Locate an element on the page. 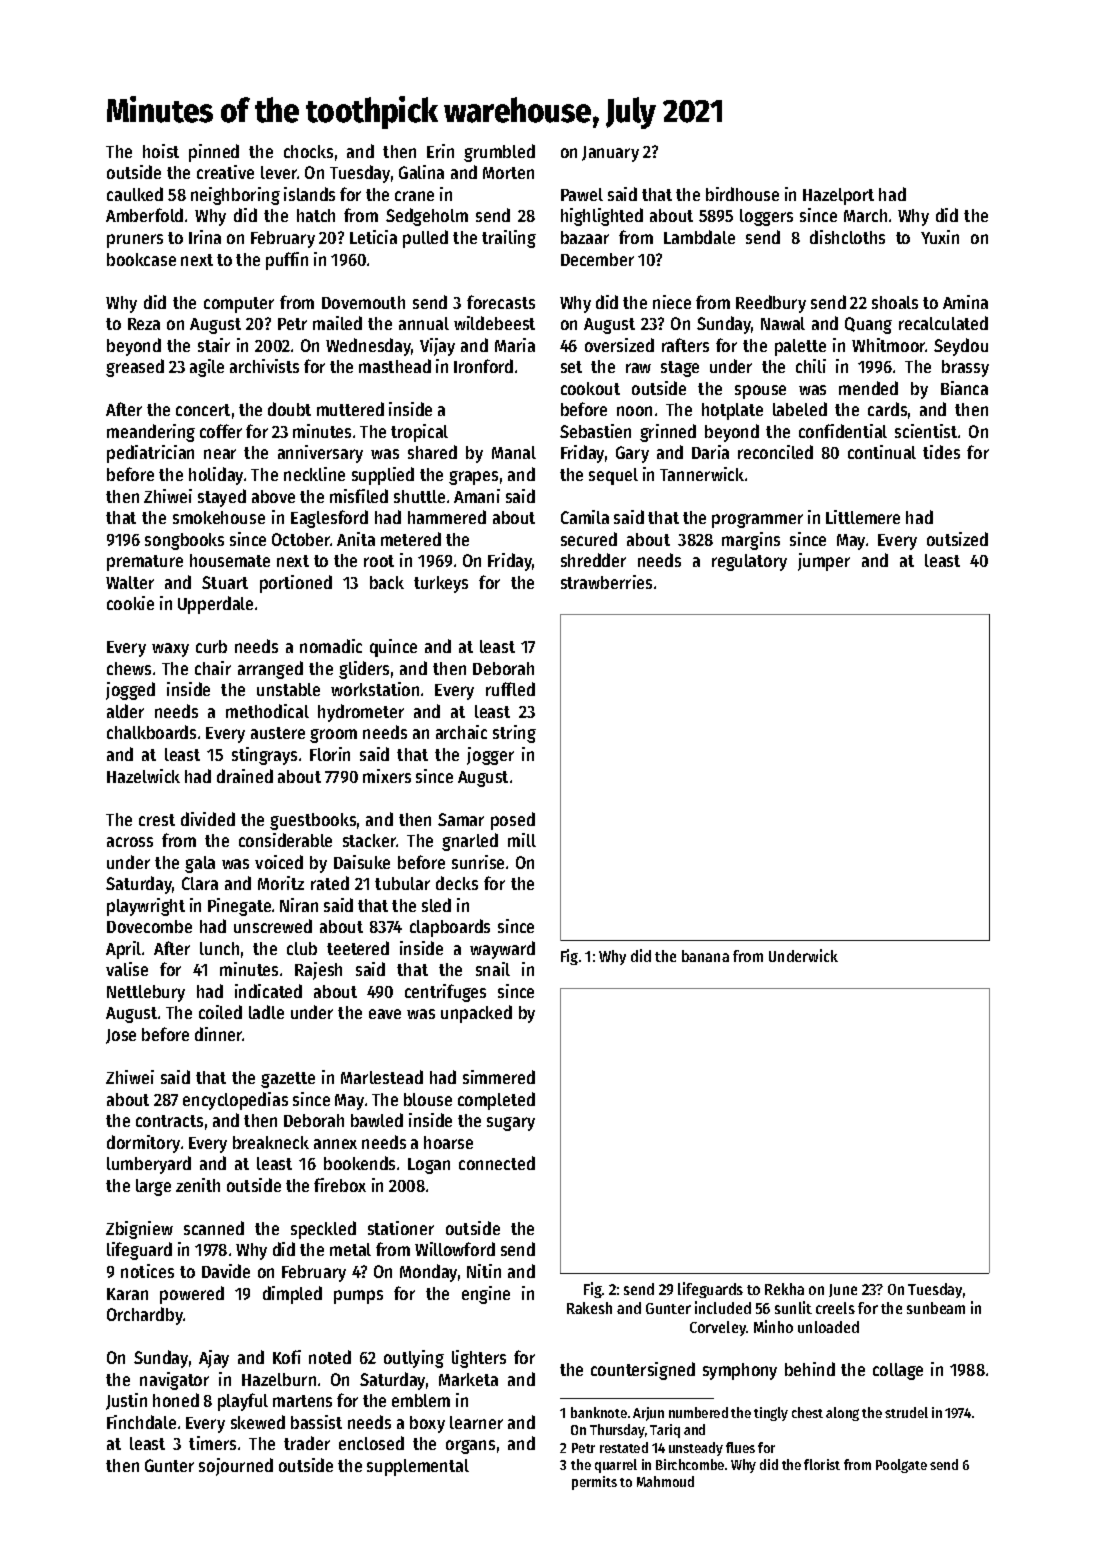 The width and height of the image is (1096, 1550). Orchardby is located at coordinates (145, 1316).
